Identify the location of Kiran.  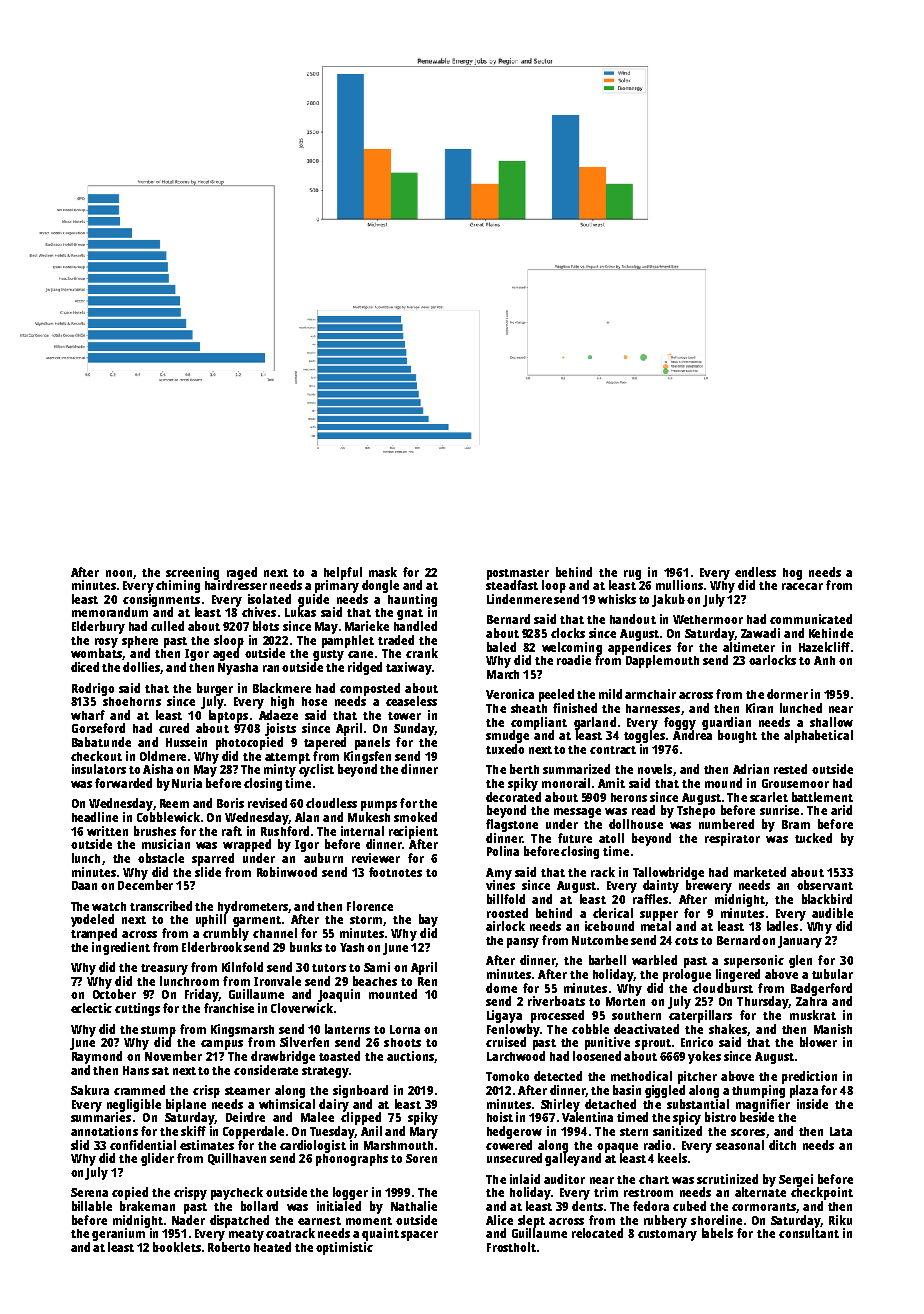
(759, 708).
